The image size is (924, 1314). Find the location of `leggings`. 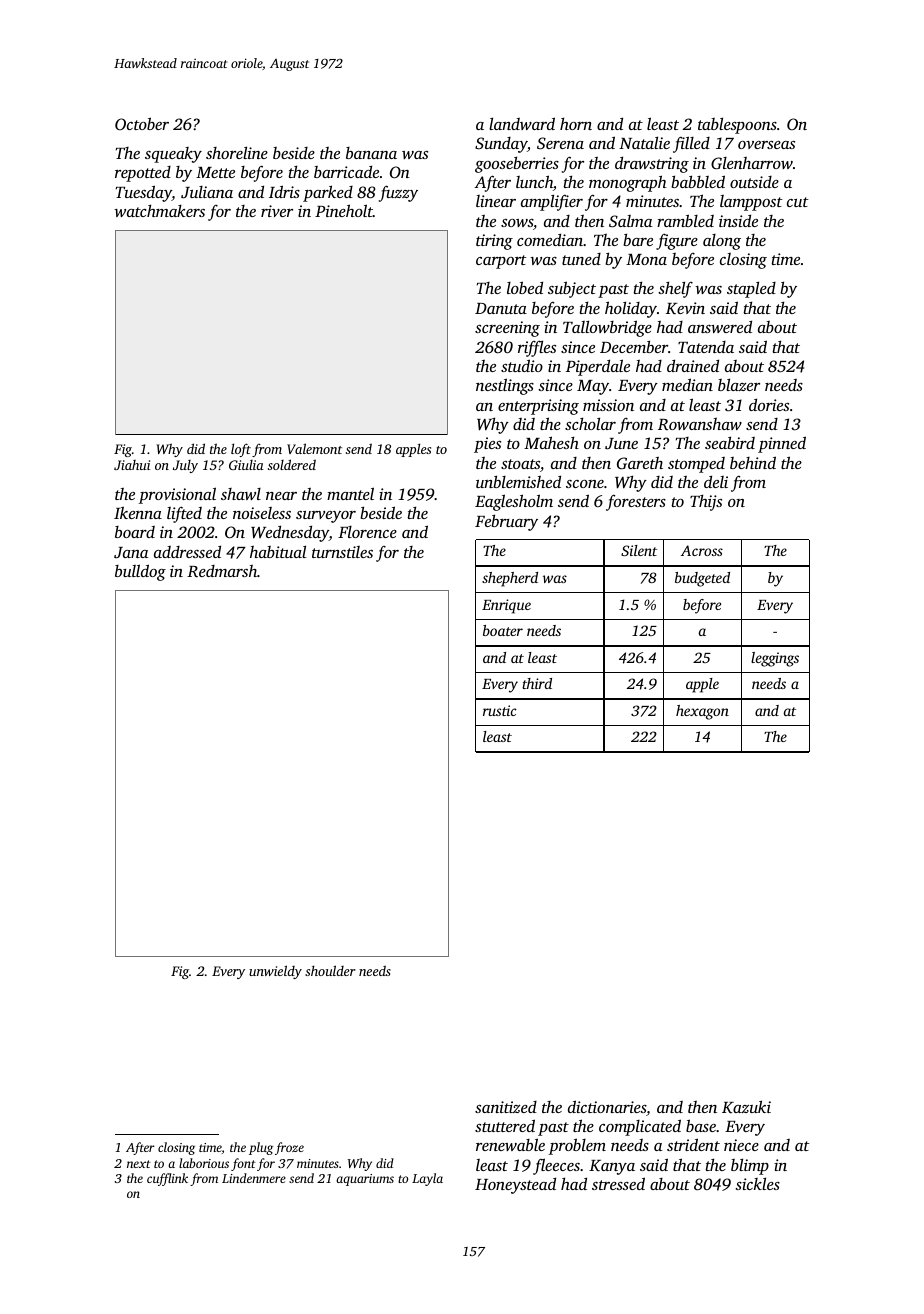

leggings is located at coordinates (775, 659).
